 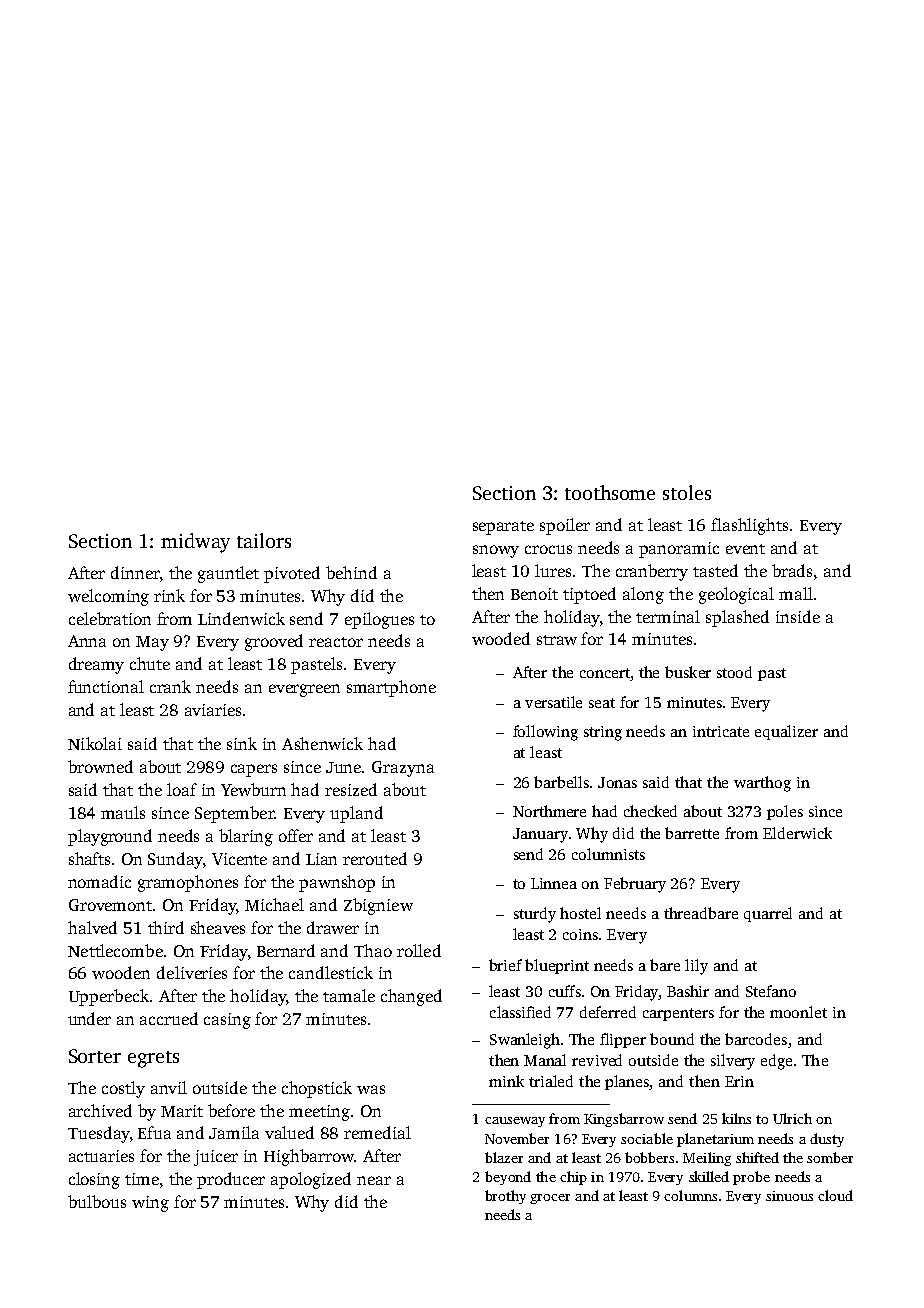 What do you see at coordinates (798, 616) in the page?
I see `inside` at bounding box center [798, 616].
